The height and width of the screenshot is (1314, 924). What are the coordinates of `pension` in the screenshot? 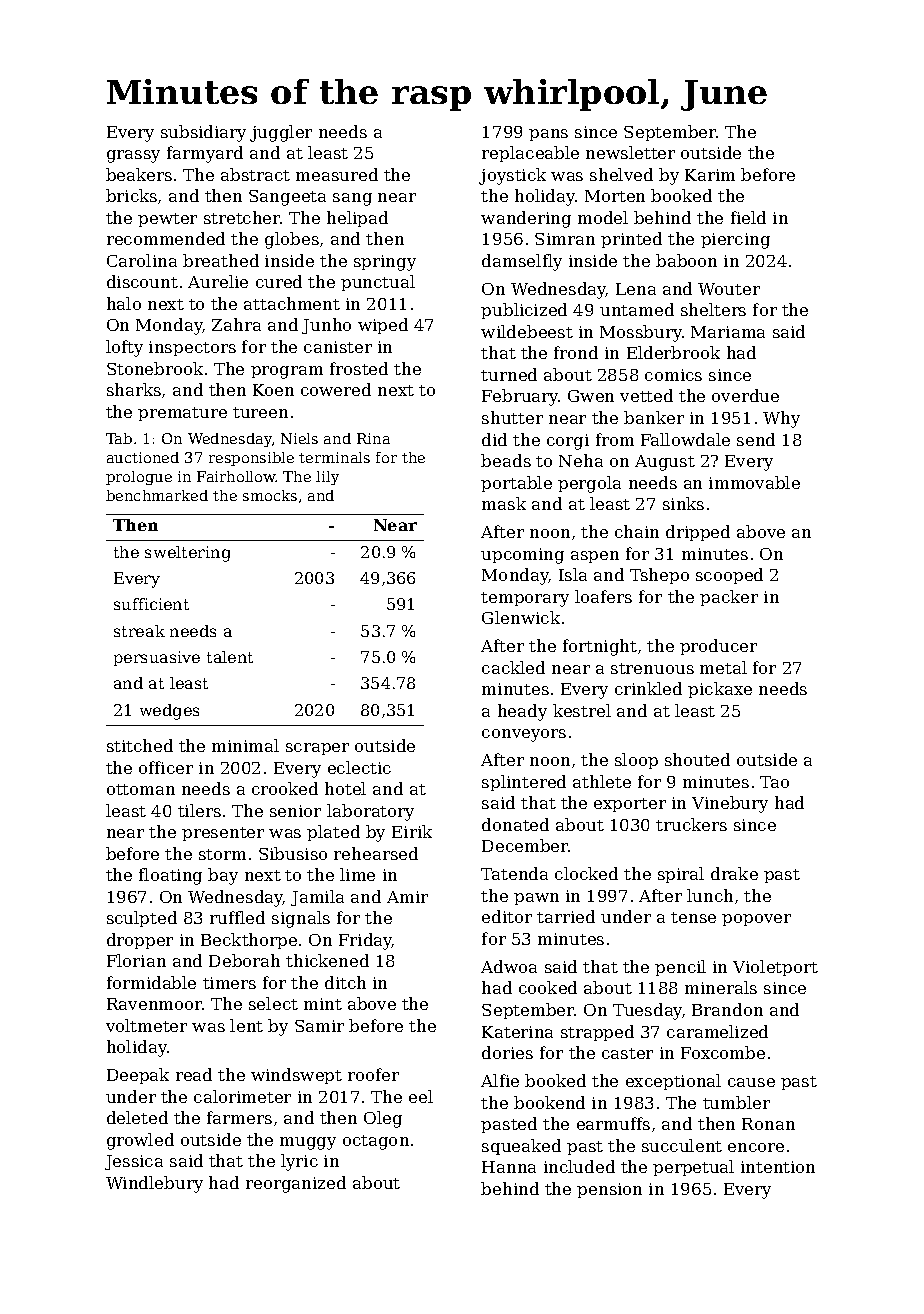 It's located at (609, 1190).
